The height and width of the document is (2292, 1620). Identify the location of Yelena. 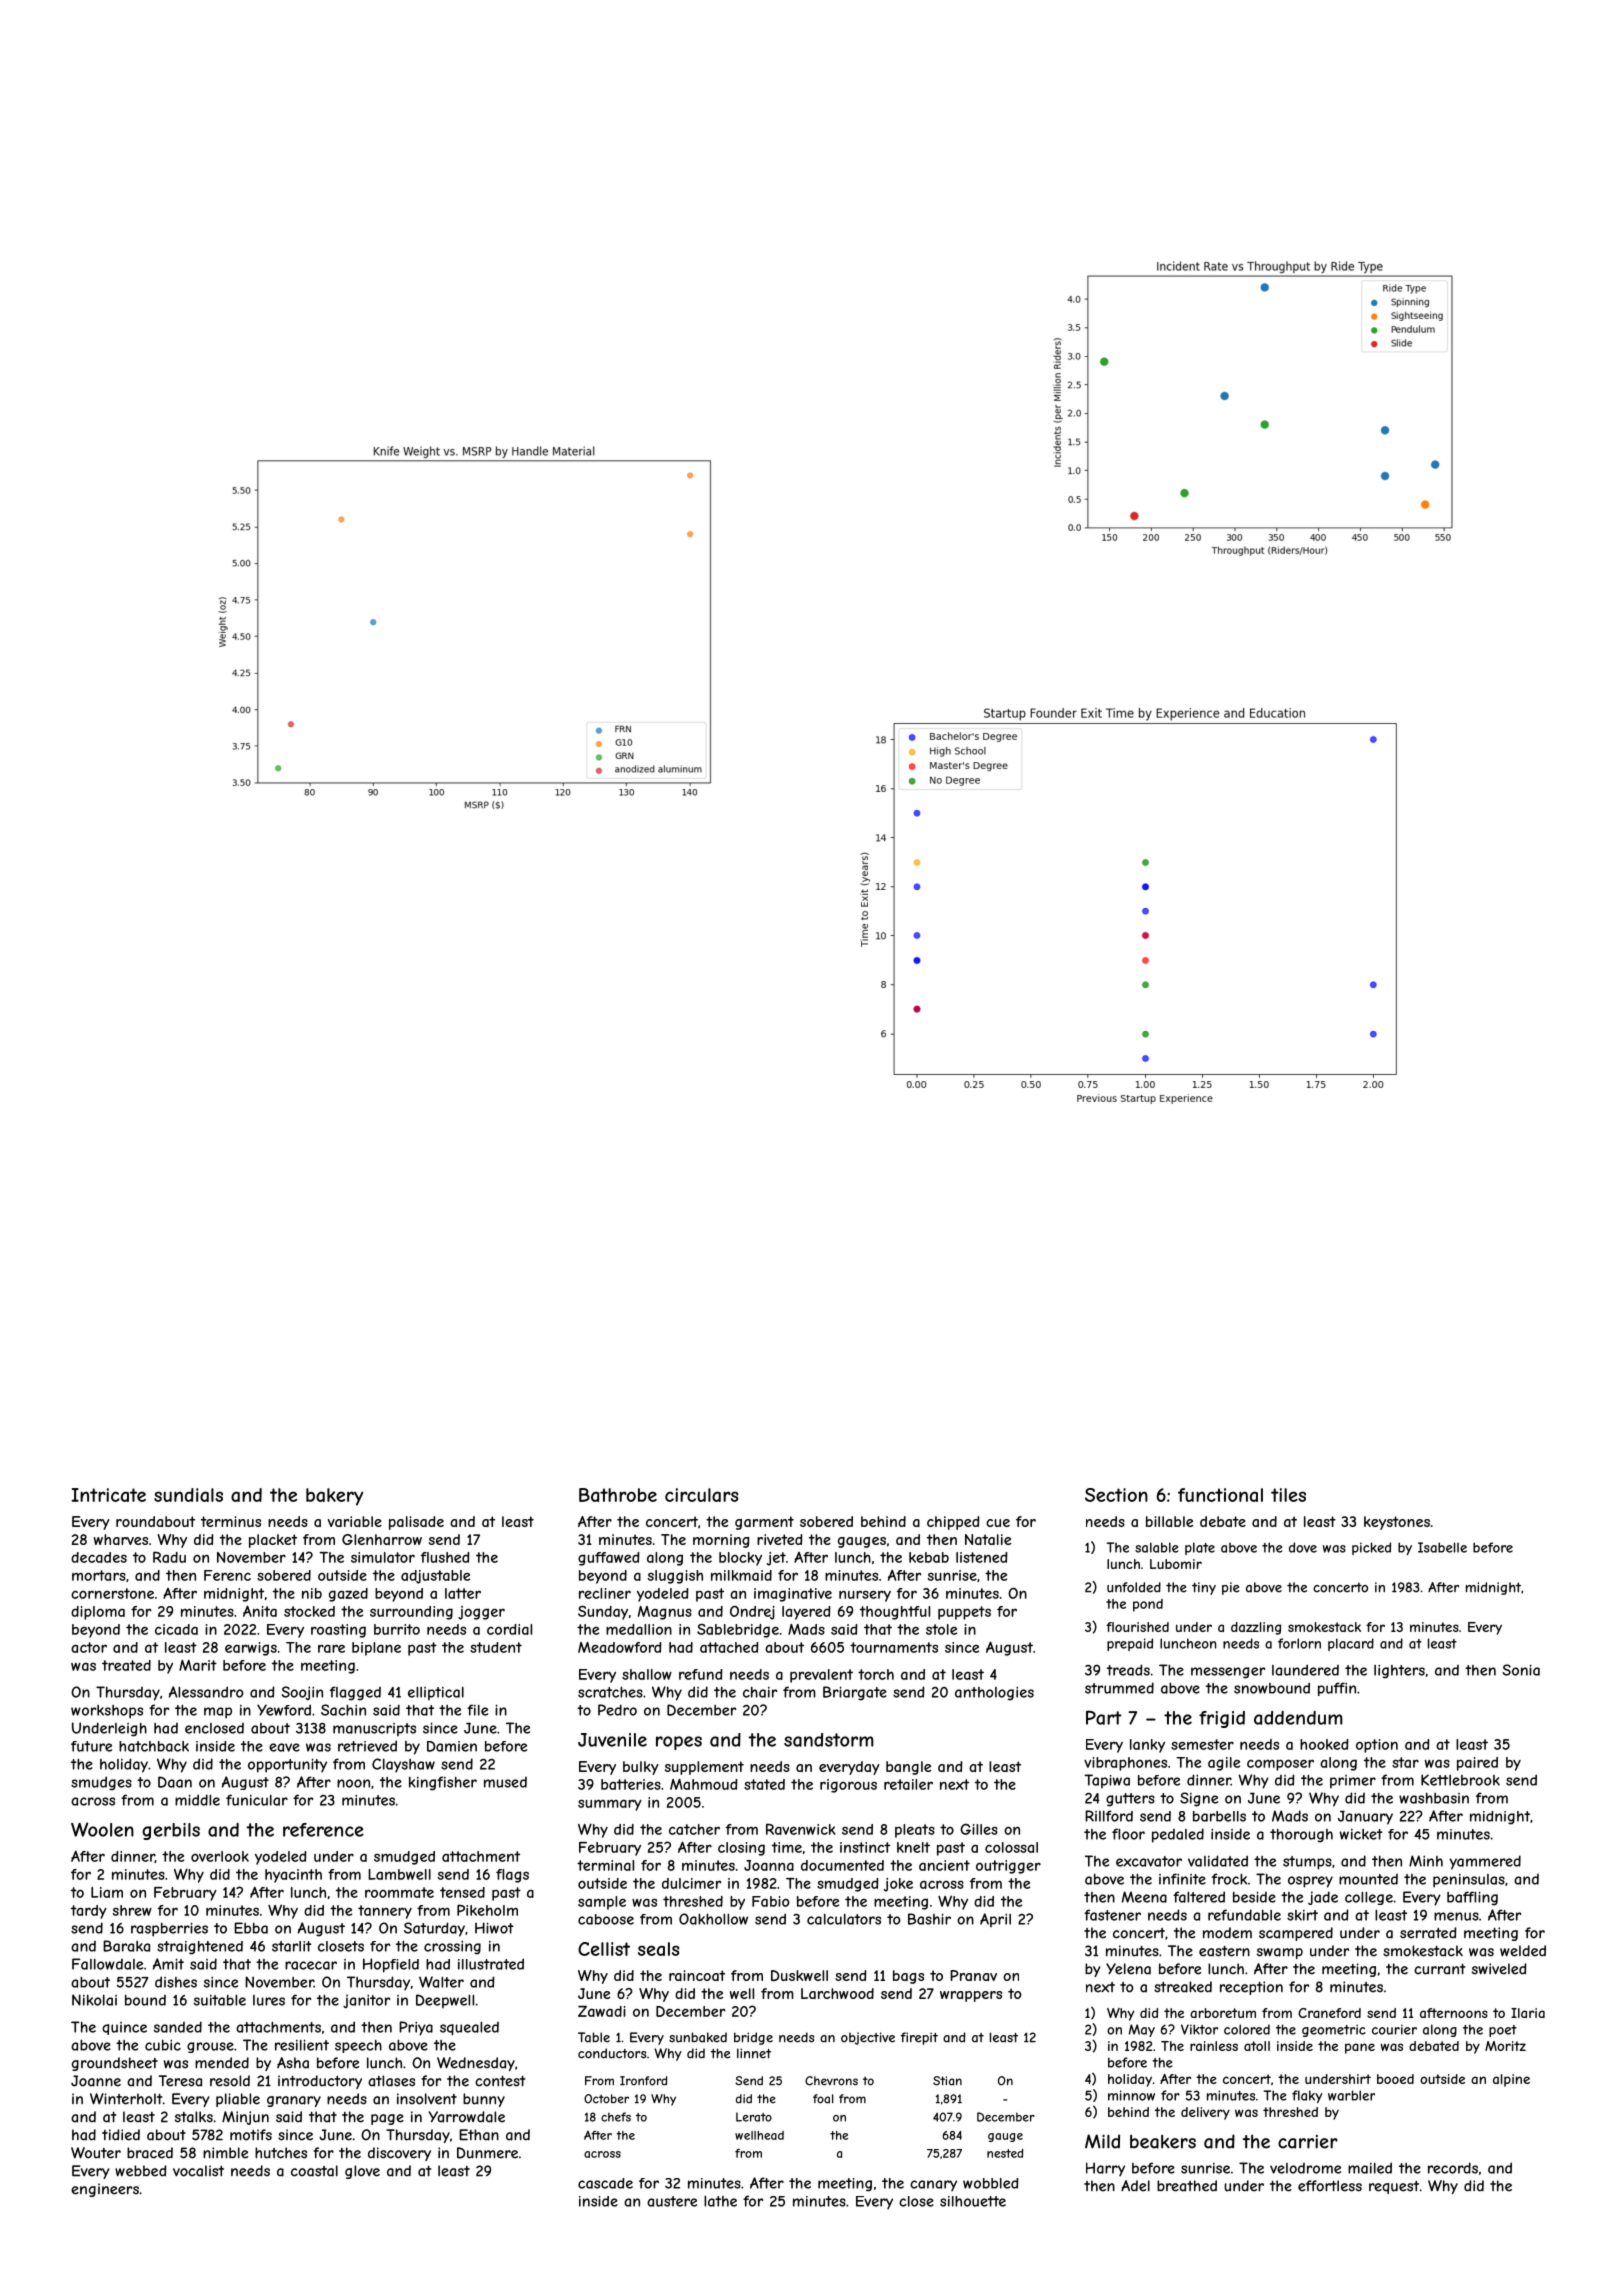
(1128, 1969).
